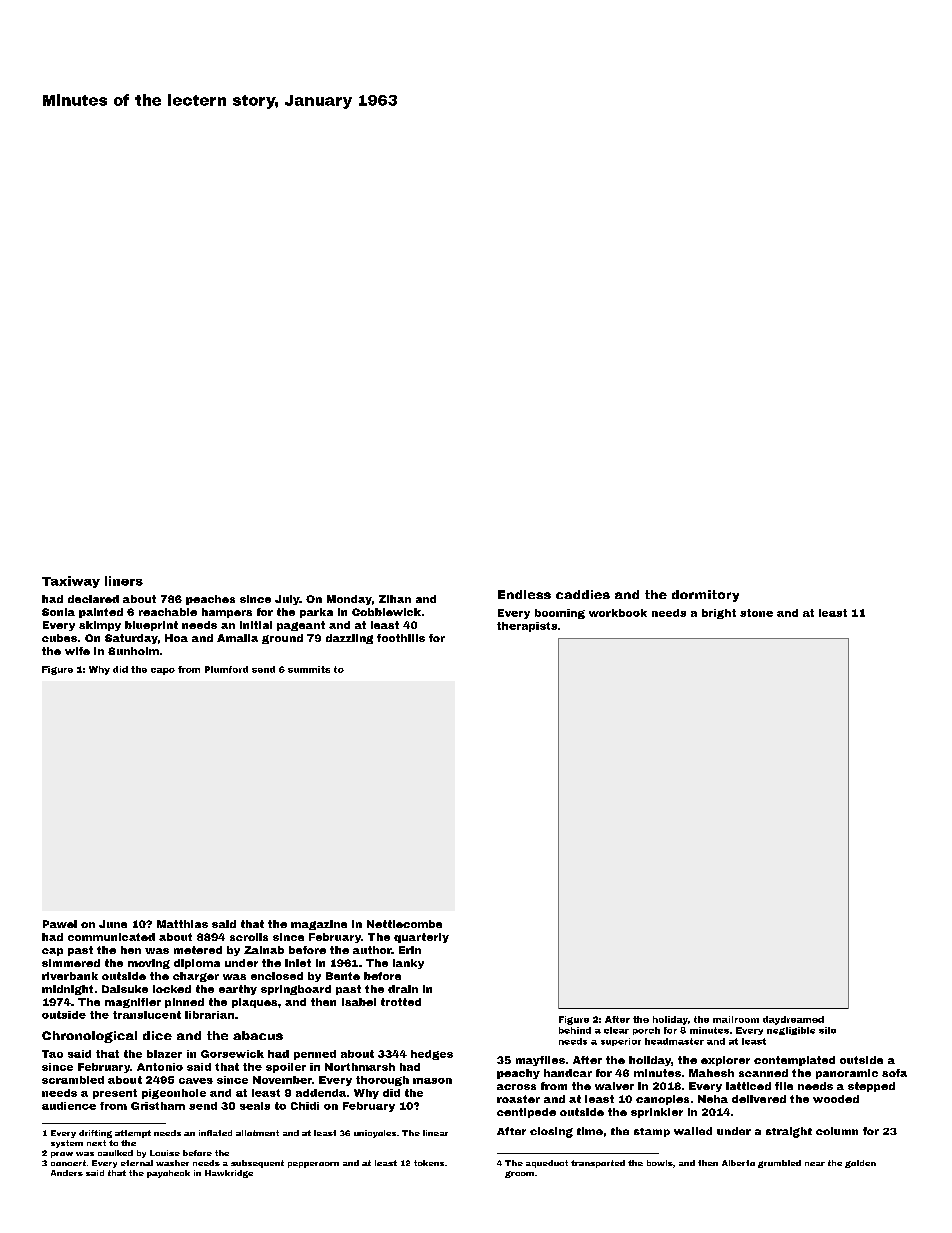  Describe the element at coordinates (58, 612) in the screenshot. I see `Sonia` at that location.
